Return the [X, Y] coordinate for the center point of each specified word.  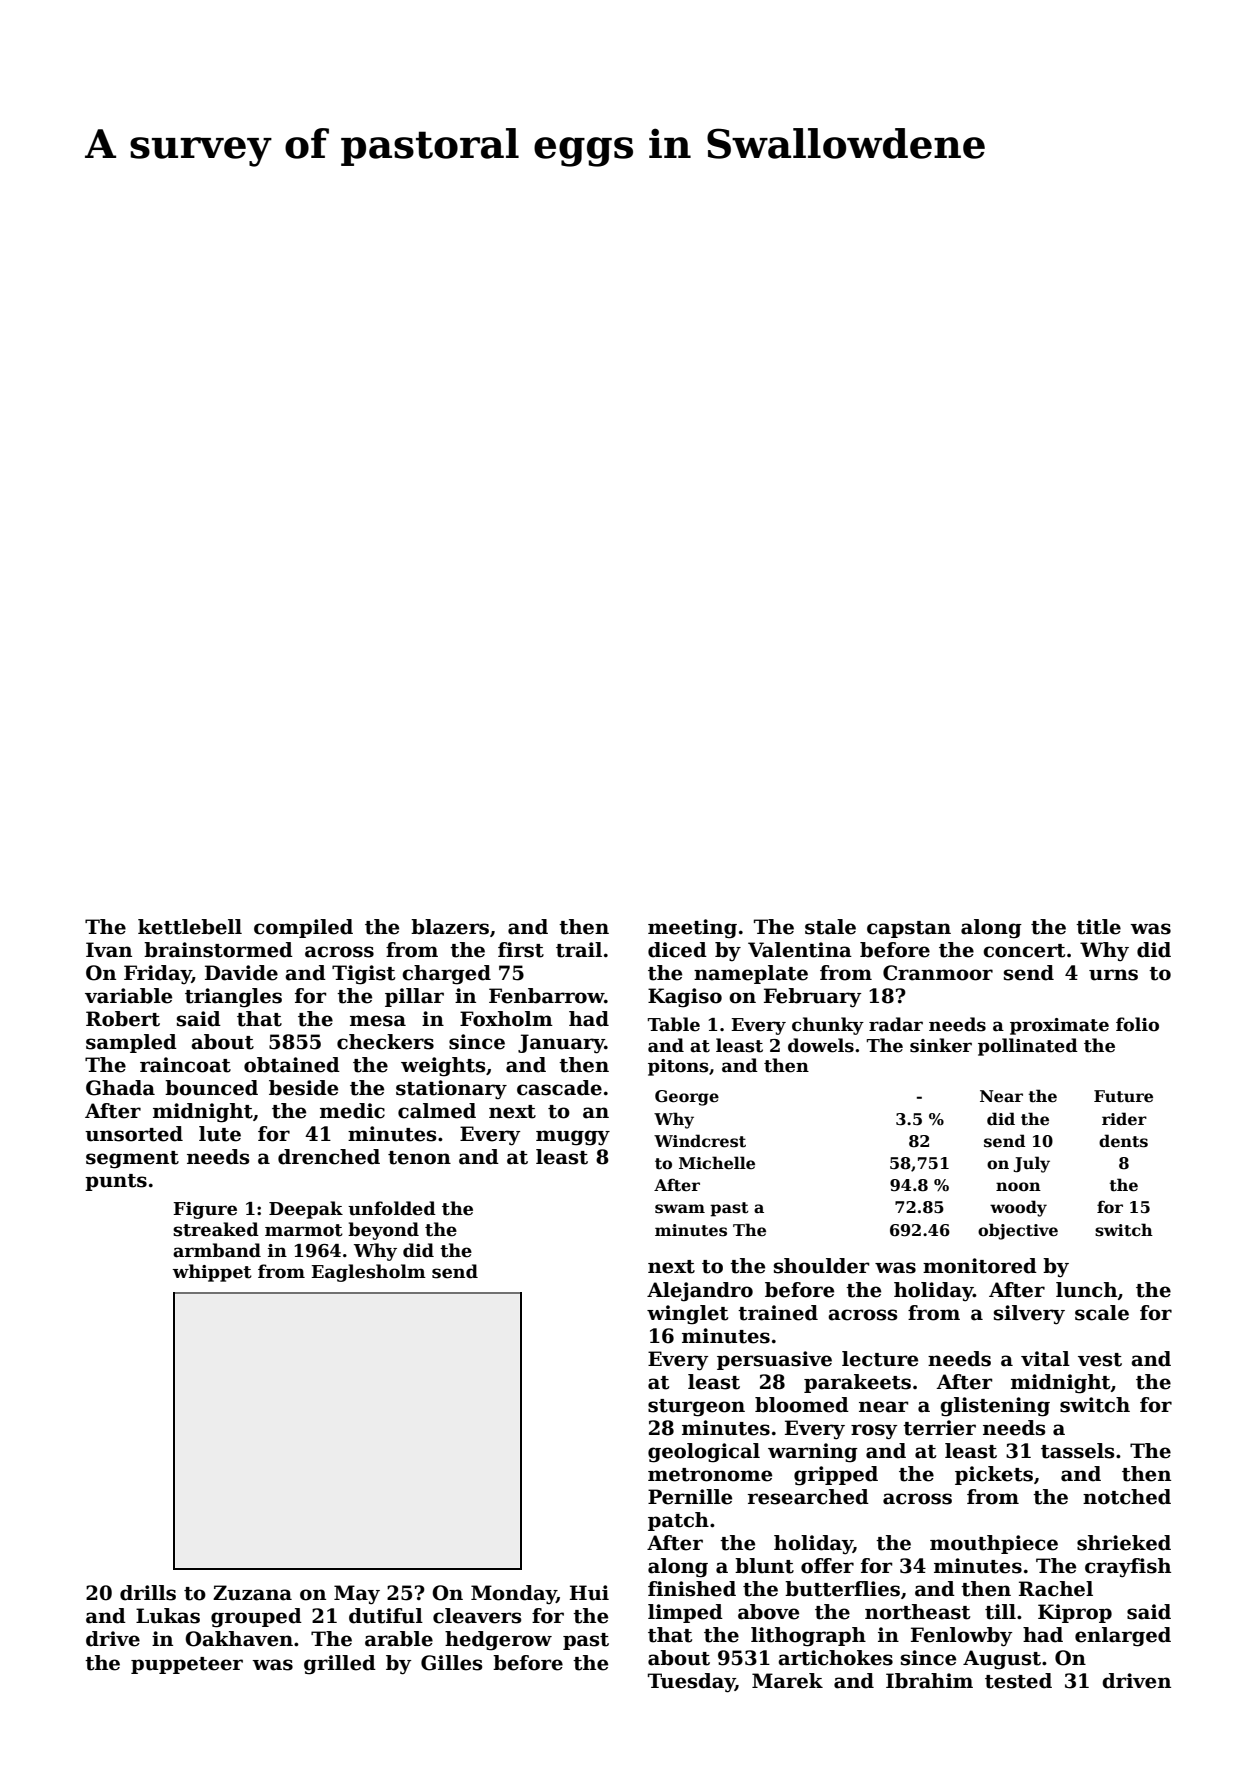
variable [128, 996]
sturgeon [696, 1408]
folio [1137, 1024]
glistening [995, 1407]
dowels [821, 1045]
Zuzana [252, 1593]
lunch [1086, 1290]
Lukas [168, 1616]
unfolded [392, 1208]
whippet [212, 1273]
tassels [1077, 1451]
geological [704, 1453]
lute [220, 1134]
